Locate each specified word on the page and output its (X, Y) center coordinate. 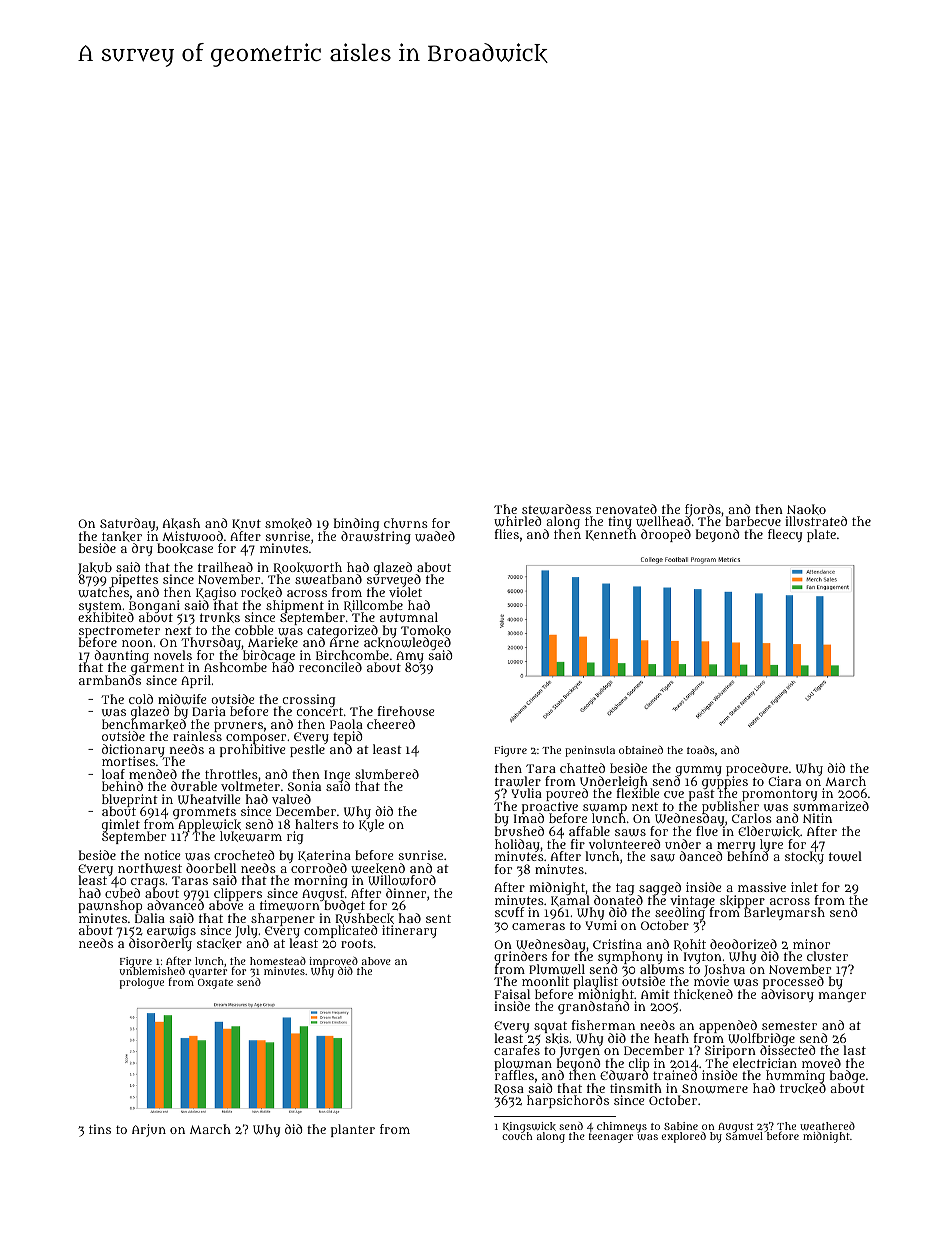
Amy (410, 657)
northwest (150, 868)
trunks (220, 617)
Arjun (149, 1130)
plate (821, 535)
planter (353, 1130)
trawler (518, 781)
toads (701, 750)
